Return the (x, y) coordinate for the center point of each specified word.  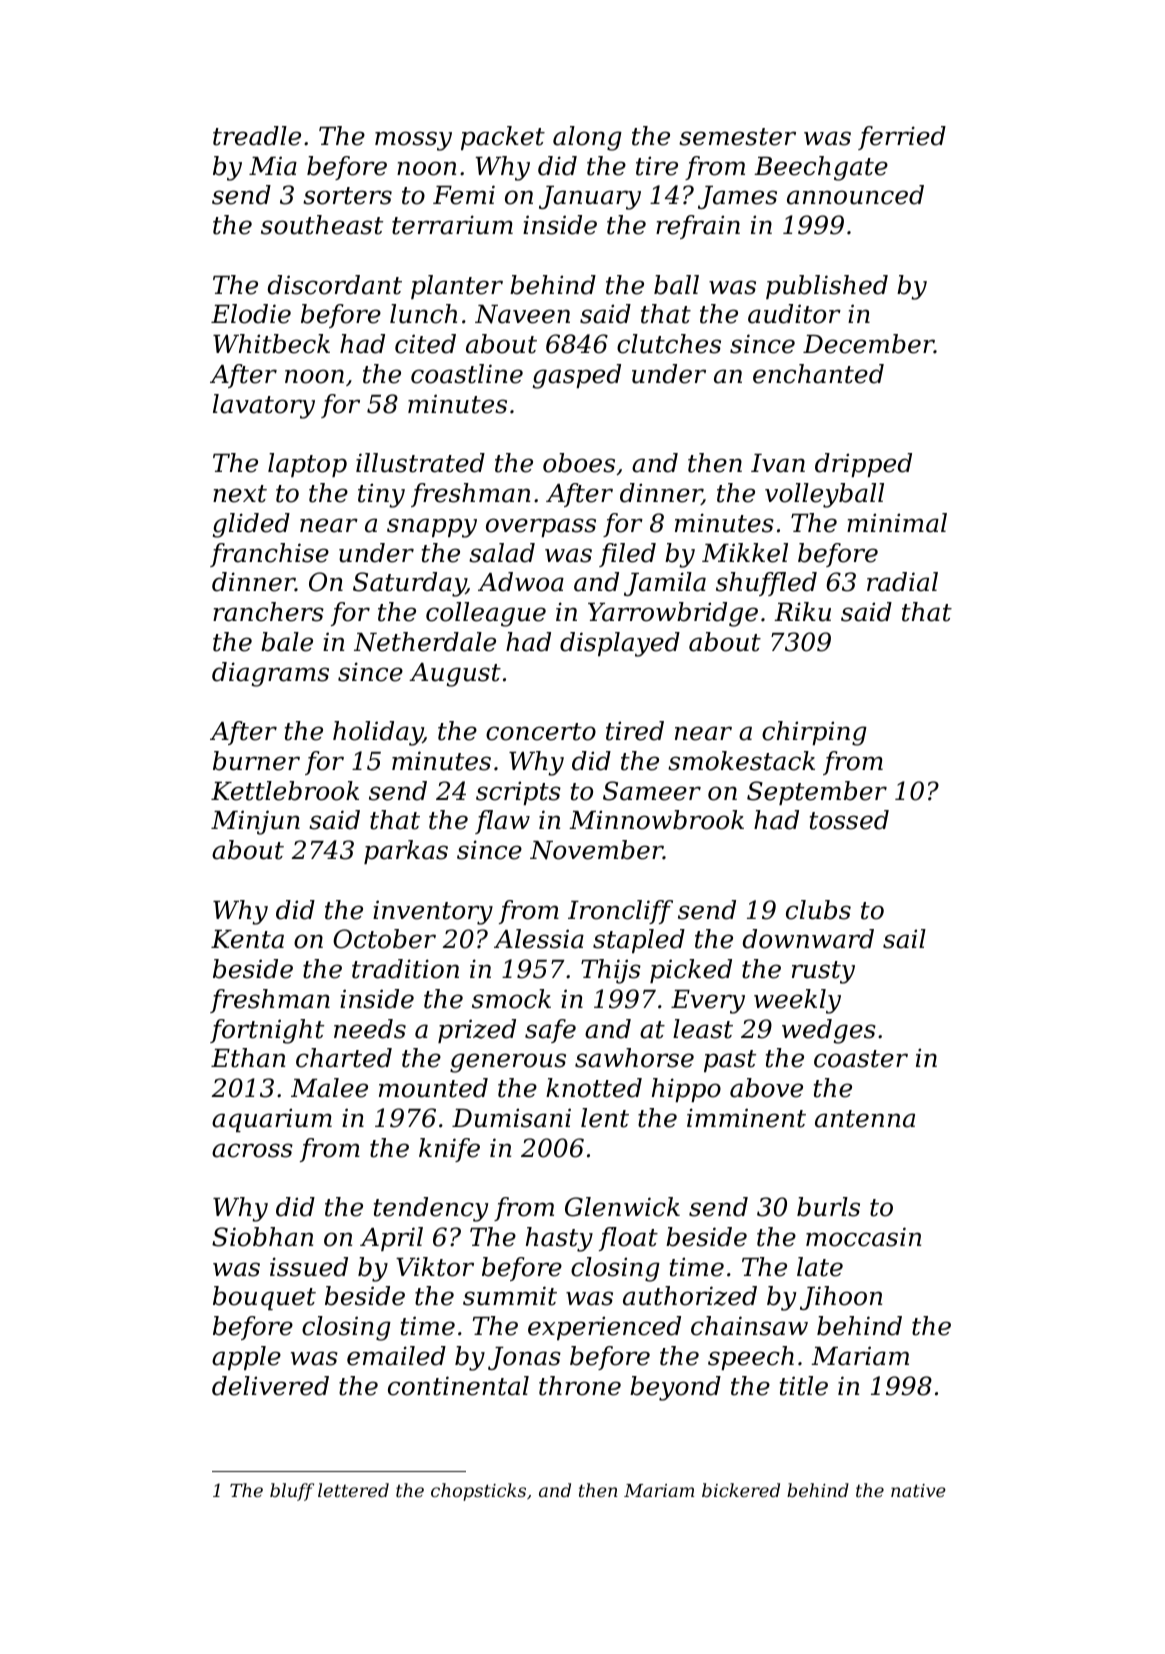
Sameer (652, 791)
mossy (413, 141)
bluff (292, 1492)
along (587, 138)
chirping (814, 733)
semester (737, 137)
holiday (378, 733)
